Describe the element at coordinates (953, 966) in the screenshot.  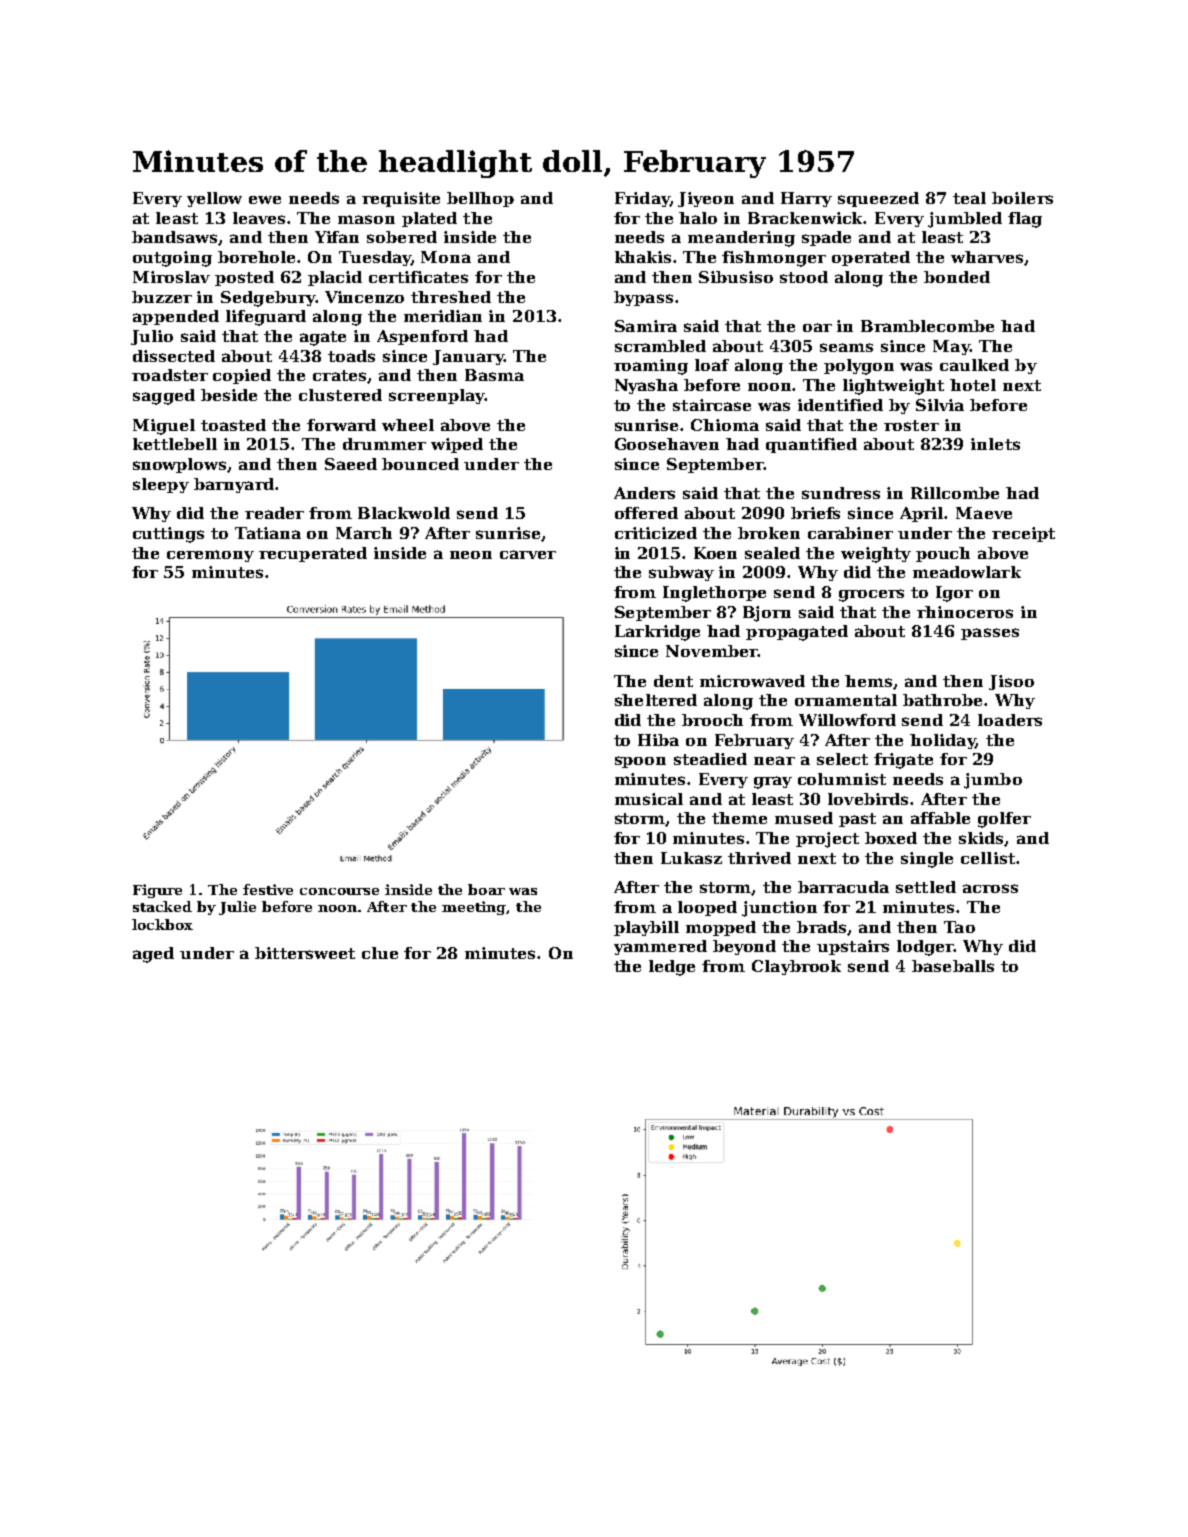
I see `baseballs` at that location.
